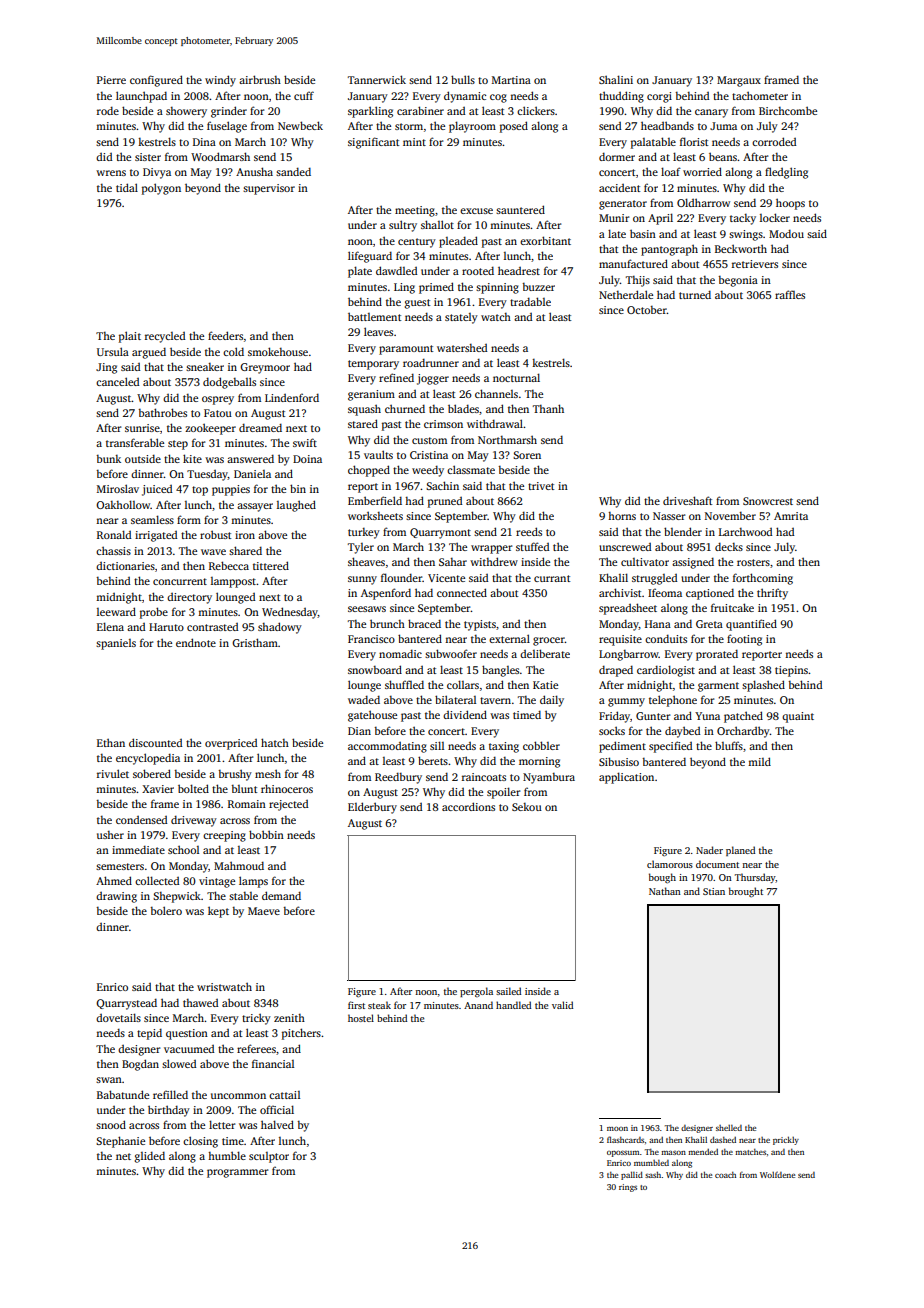 This screenshot has width=924, height=1308. I want to click on guest, so click(417, 304).
